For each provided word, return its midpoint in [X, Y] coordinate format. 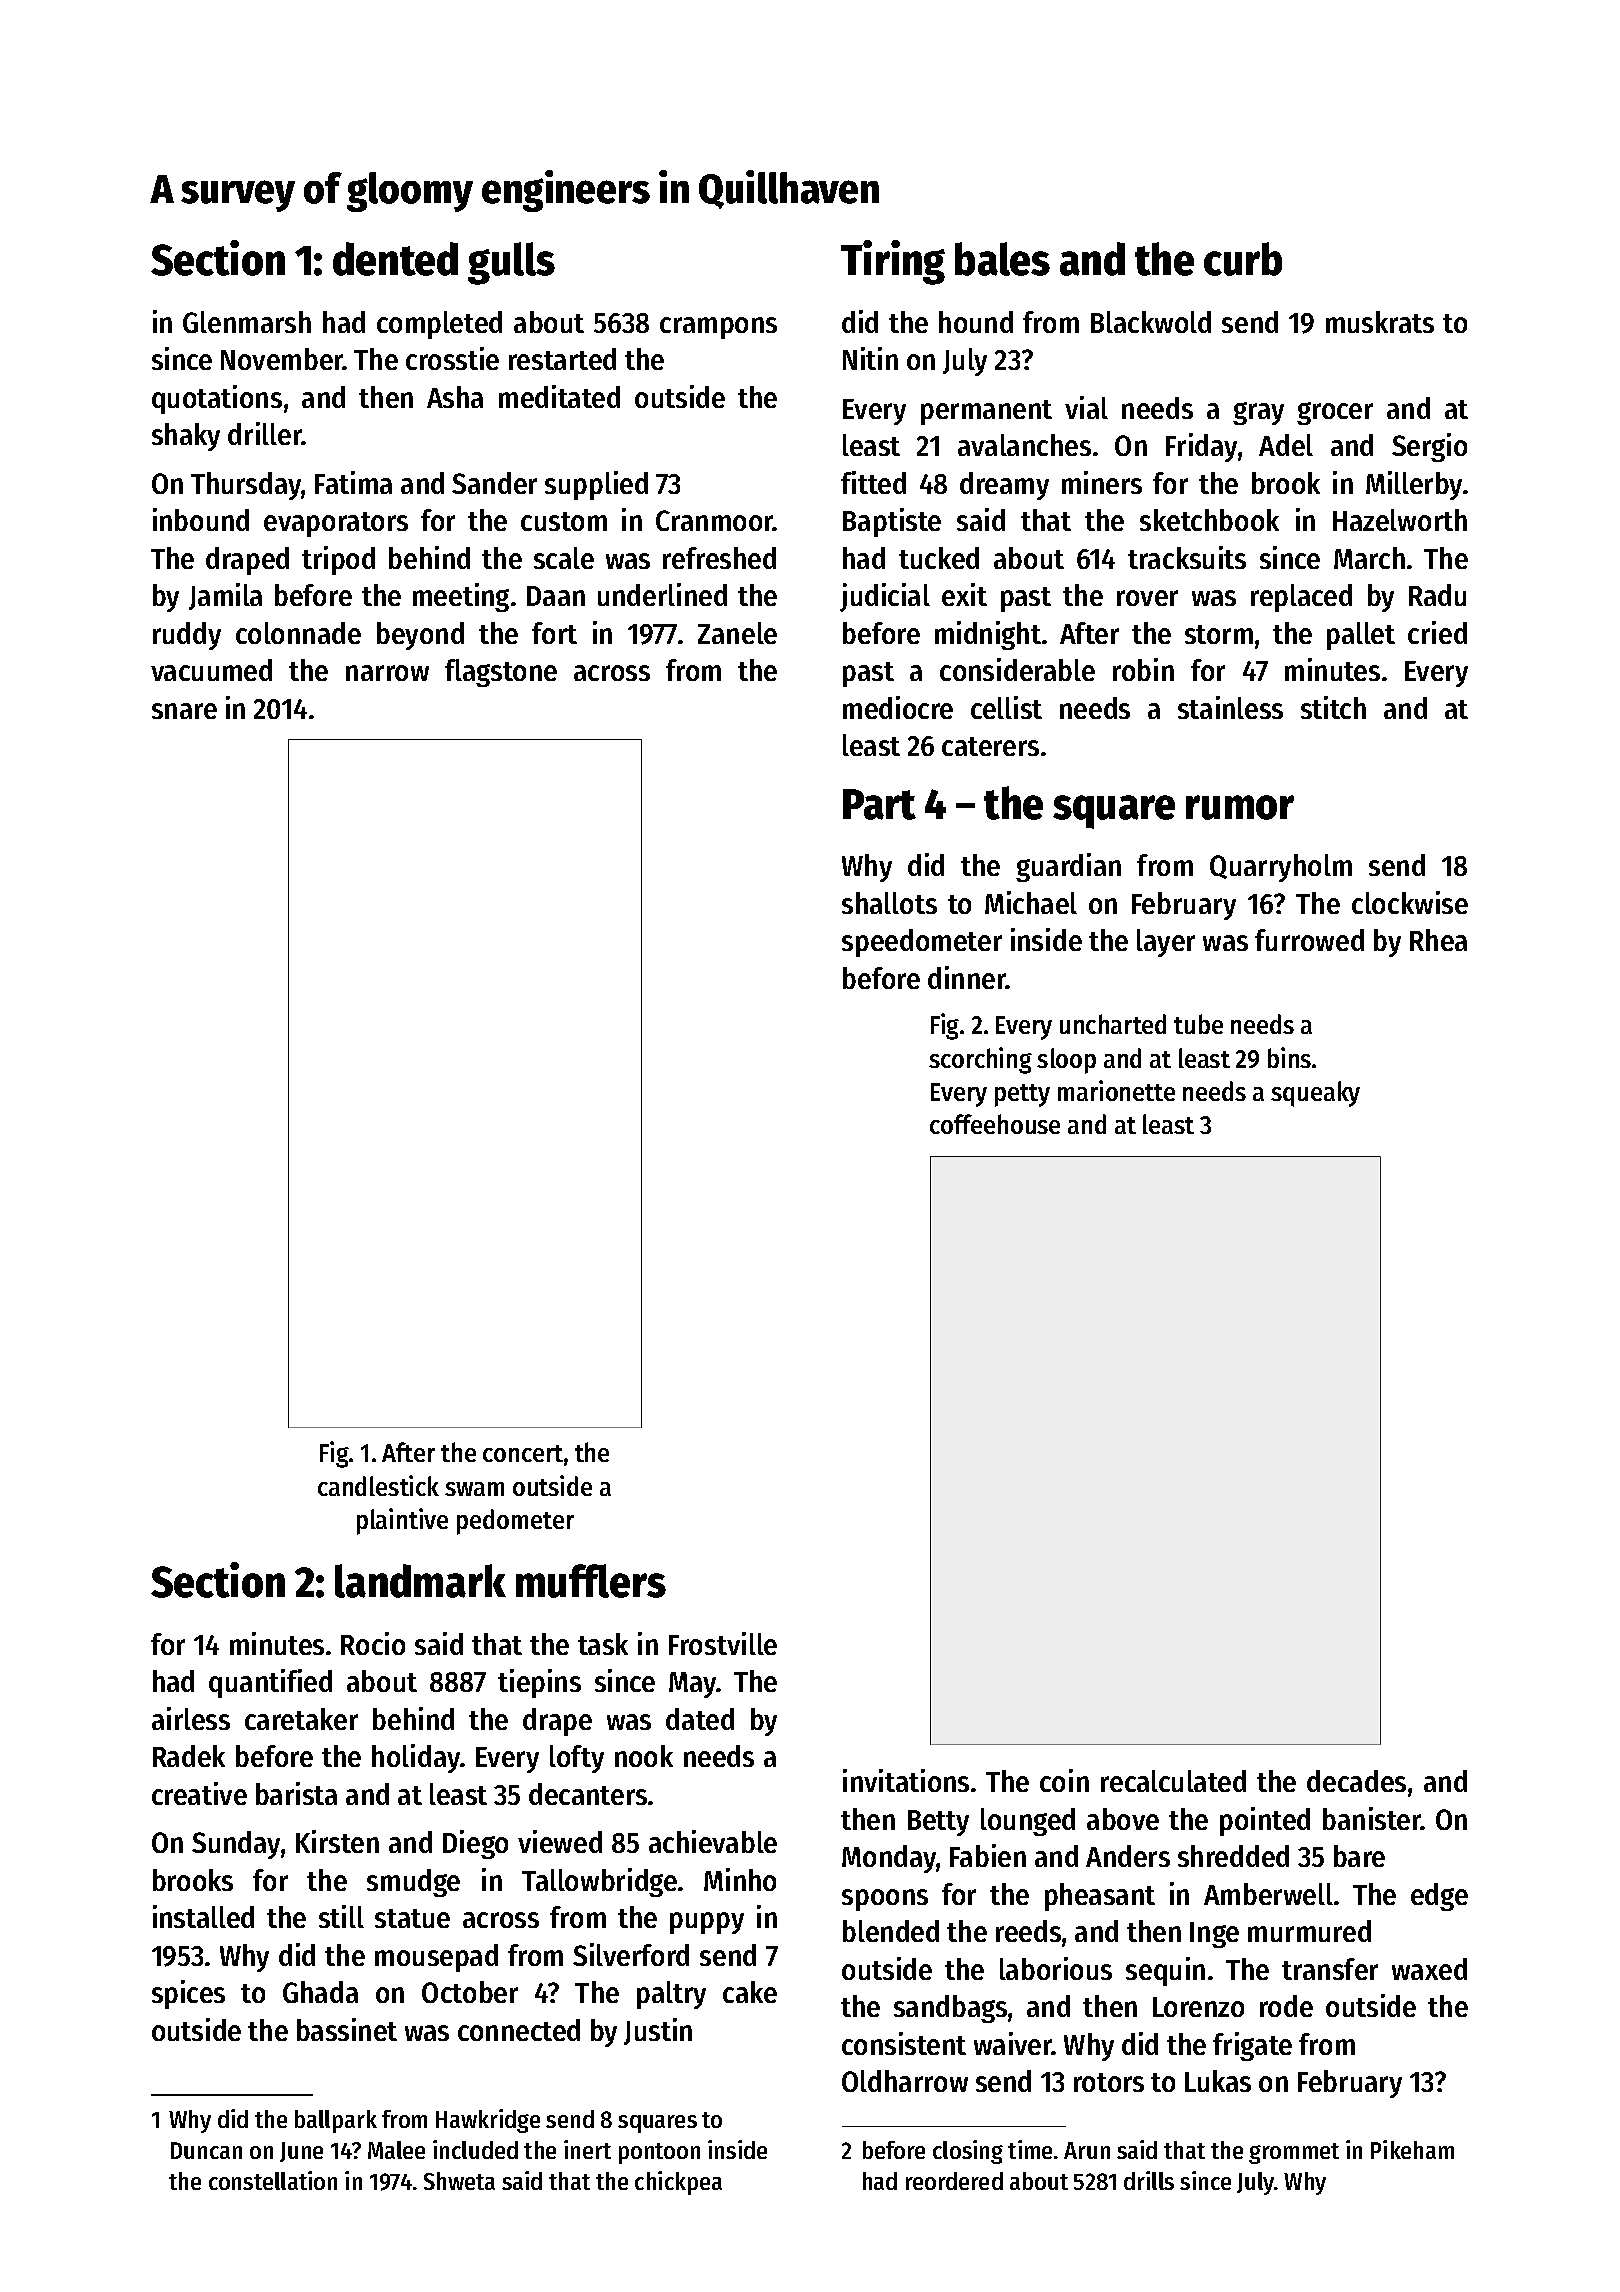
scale [564, 558]
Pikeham [1412, 2149]
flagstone [501, 673]
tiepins [539, 1683]
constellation [273, 2180]
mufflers [591, 1581]
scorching [980, 1060]
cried [1437, 632]
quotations [217, 399]
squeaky [1315, 1094]
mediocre [898, 707]
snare [184, 711]
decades [1356, 1781]
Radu [1437, 595]
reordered [954, 2181]
